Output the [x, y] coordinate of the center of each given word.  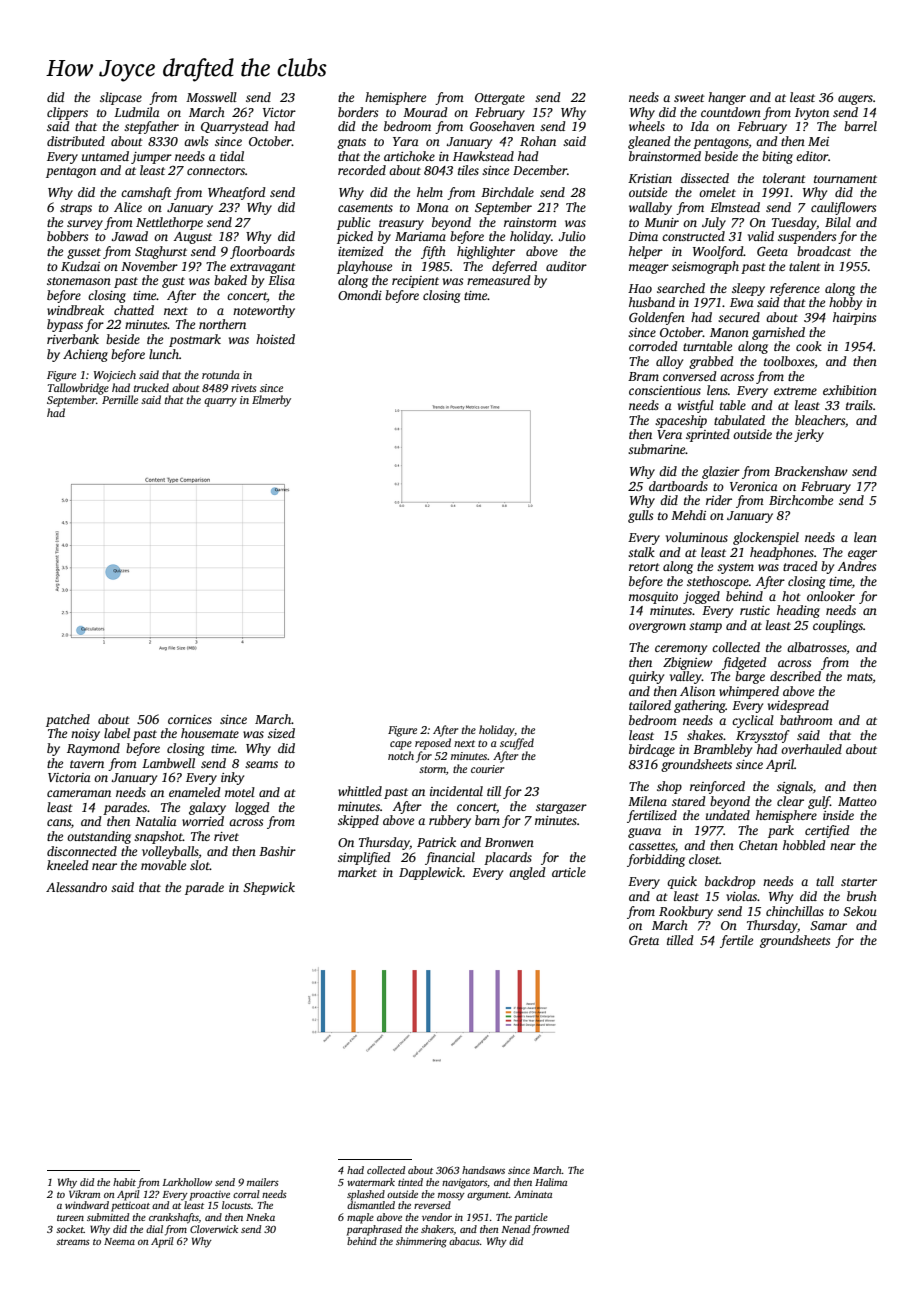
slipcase [121, 98]
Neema [119, 1241]
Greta [644, 940]
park [781, 831]
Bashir [277, 851]
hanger [727, 98]
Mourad [425, 112]
